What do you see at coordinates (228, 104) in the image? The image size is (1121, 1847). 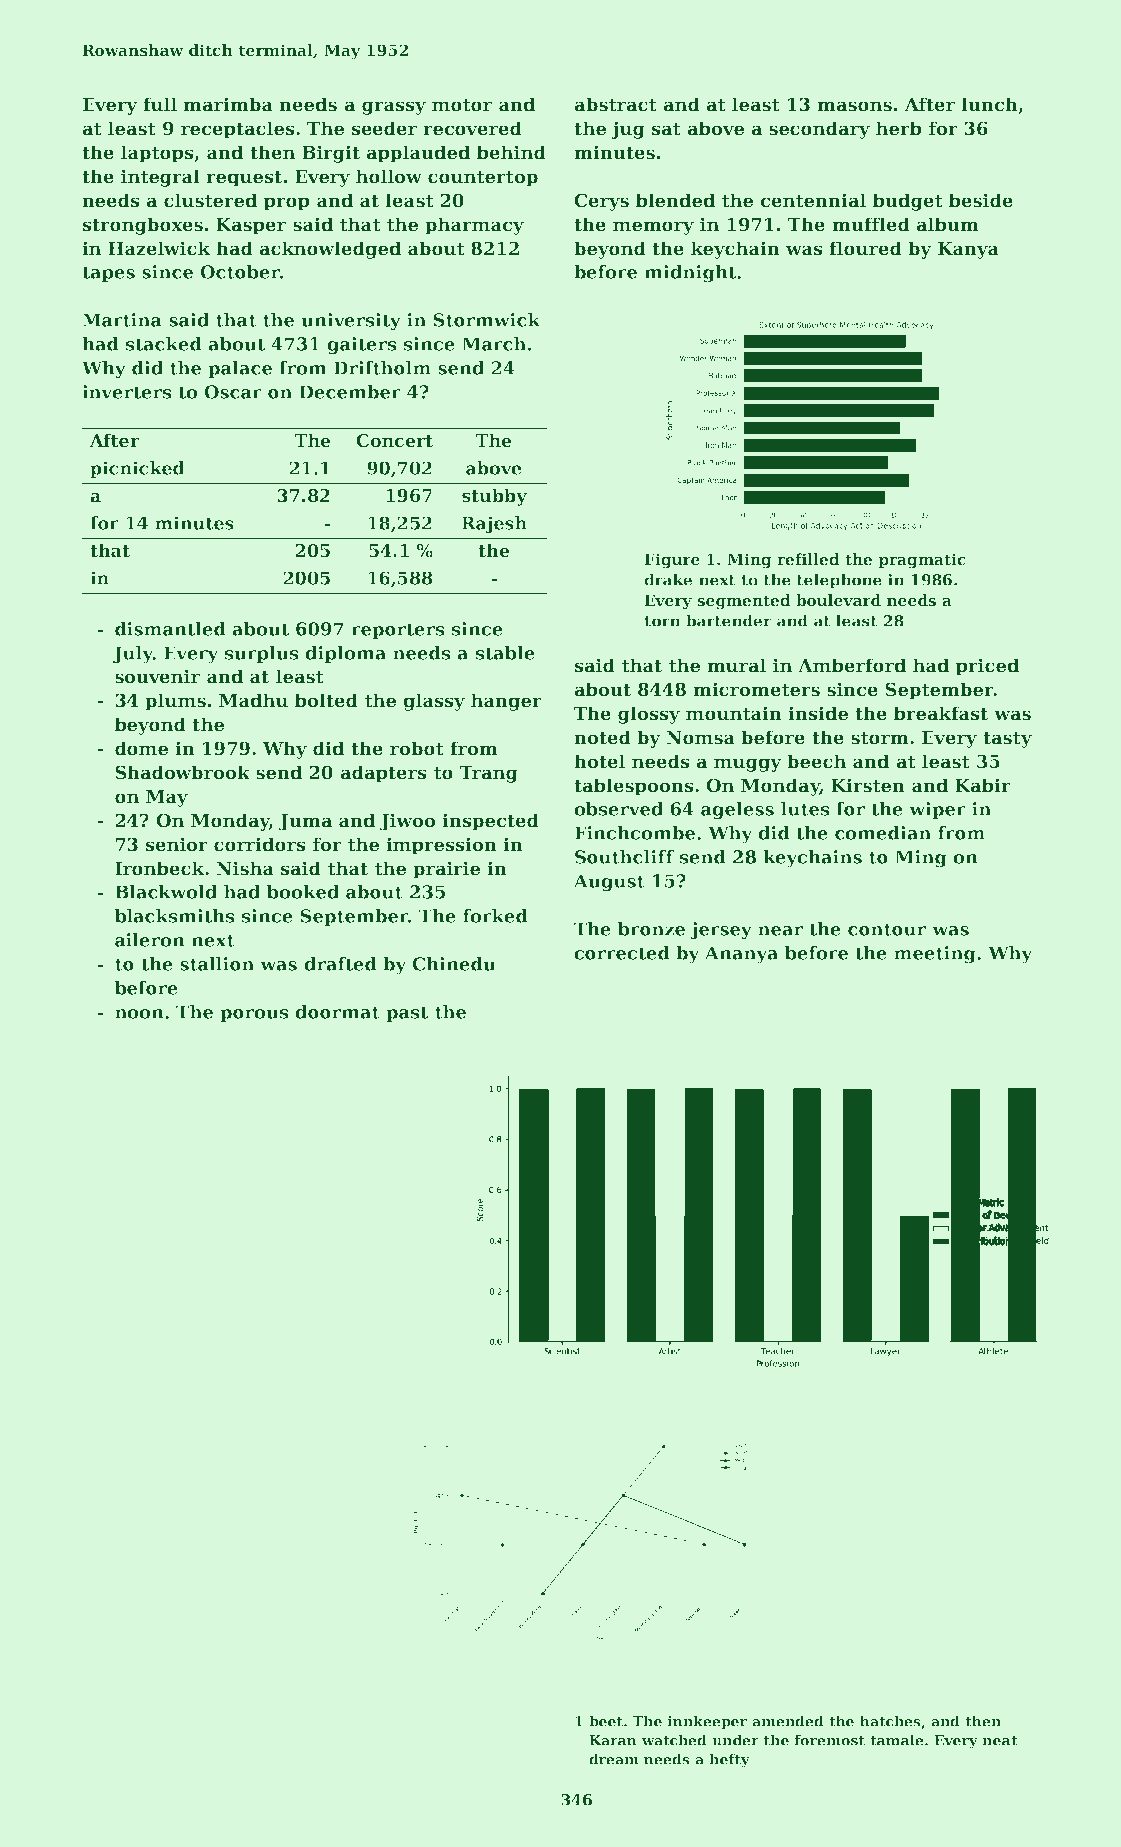 I see `marimba` at bounding box center [228, 104].
